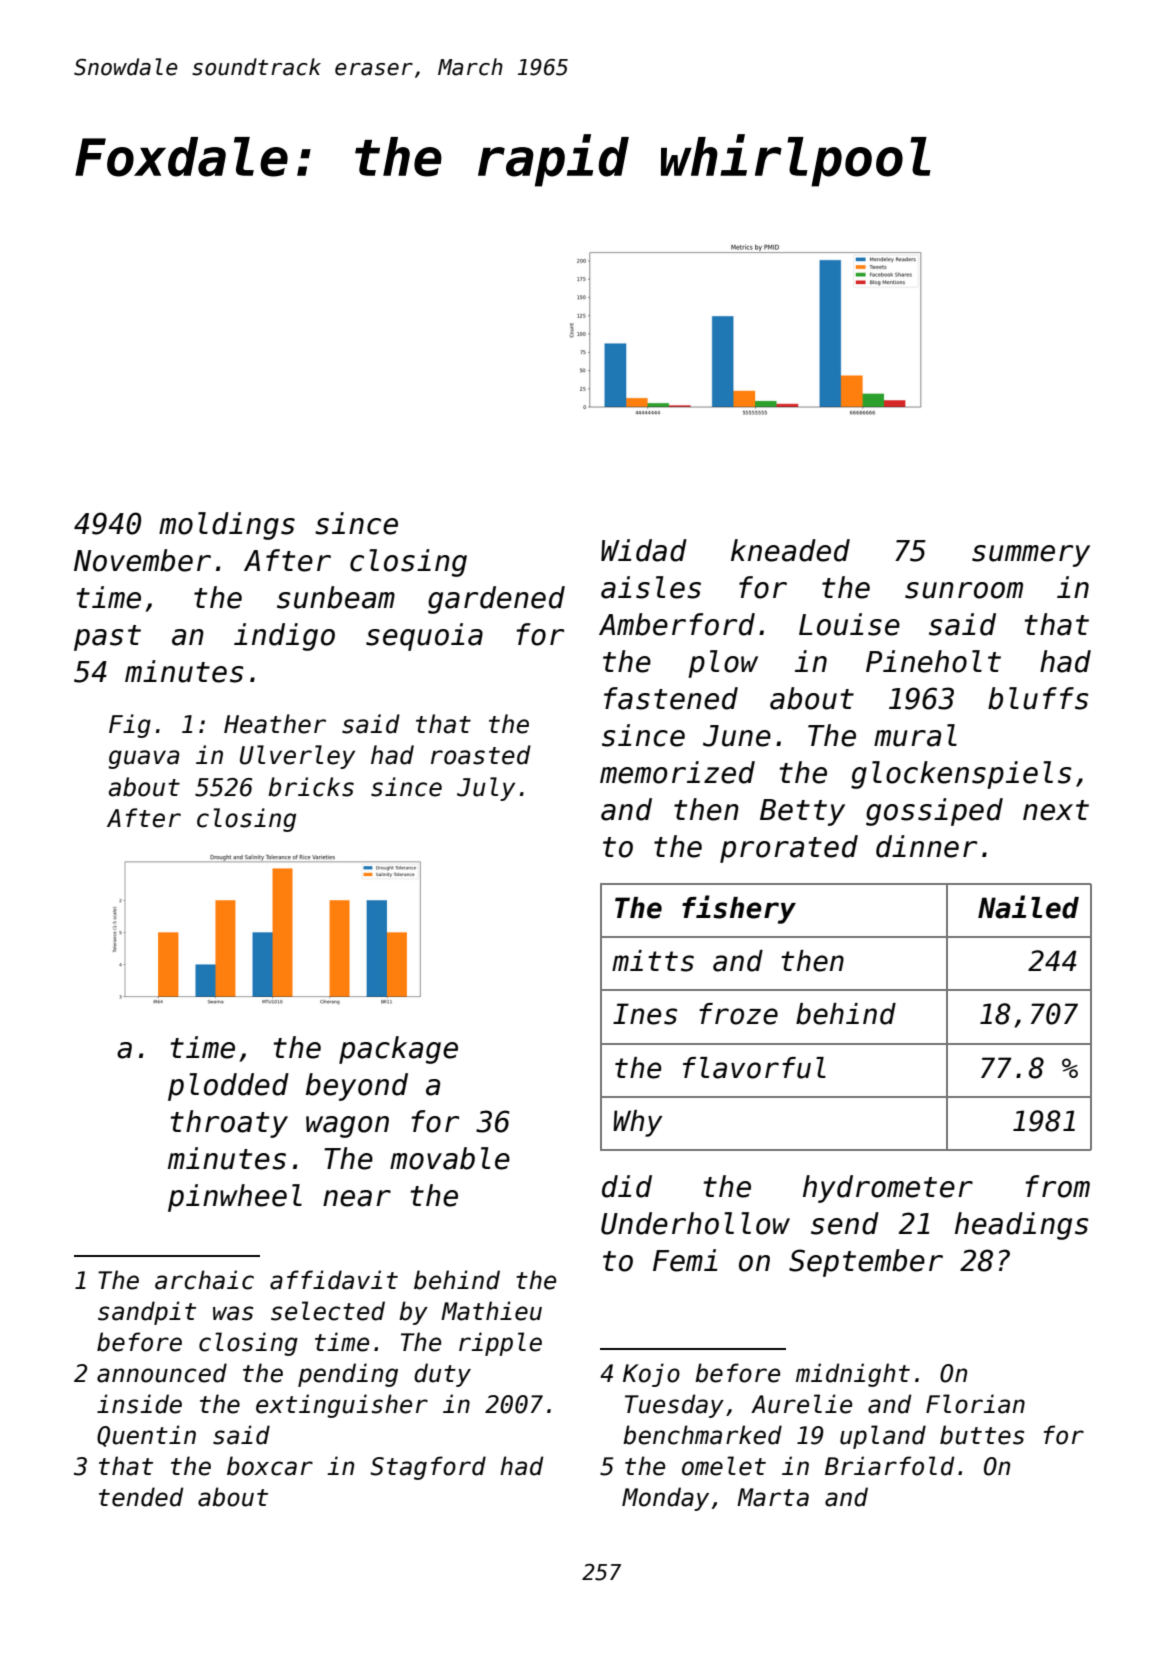  I want to click on omelet, so click(724, 1466).
